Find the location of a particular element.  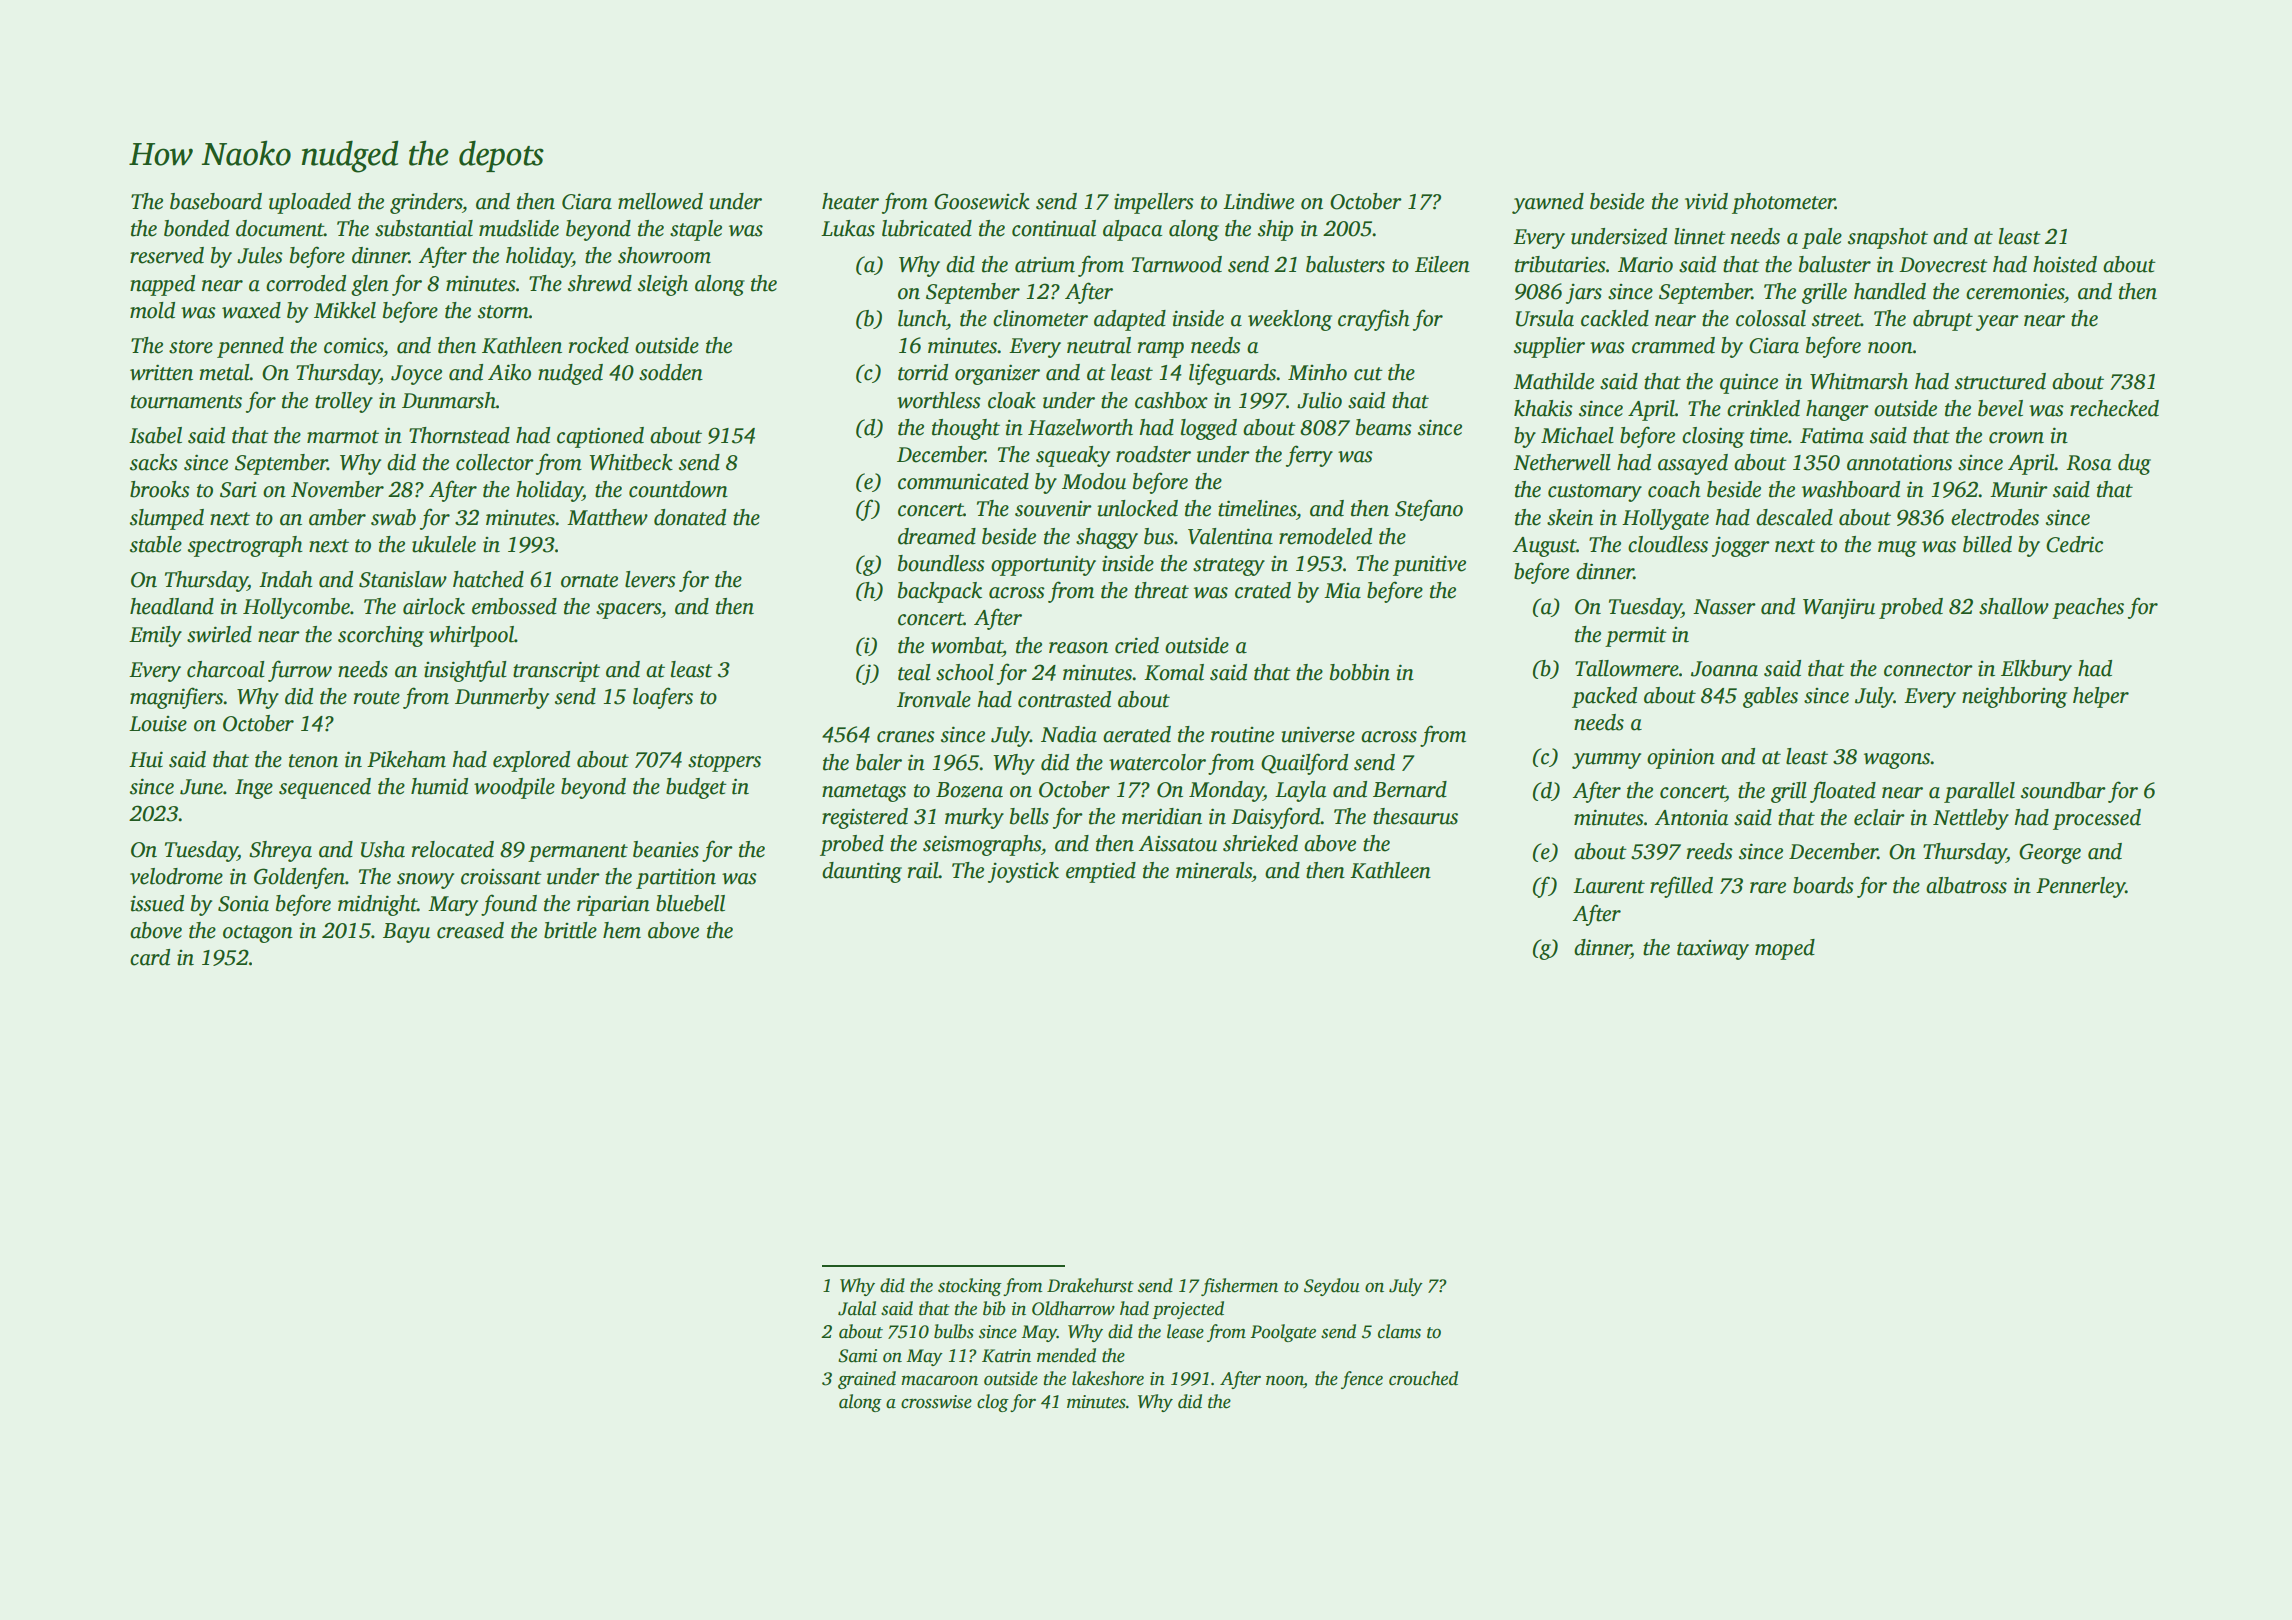

wombat is located at coordinates (967, 645).
